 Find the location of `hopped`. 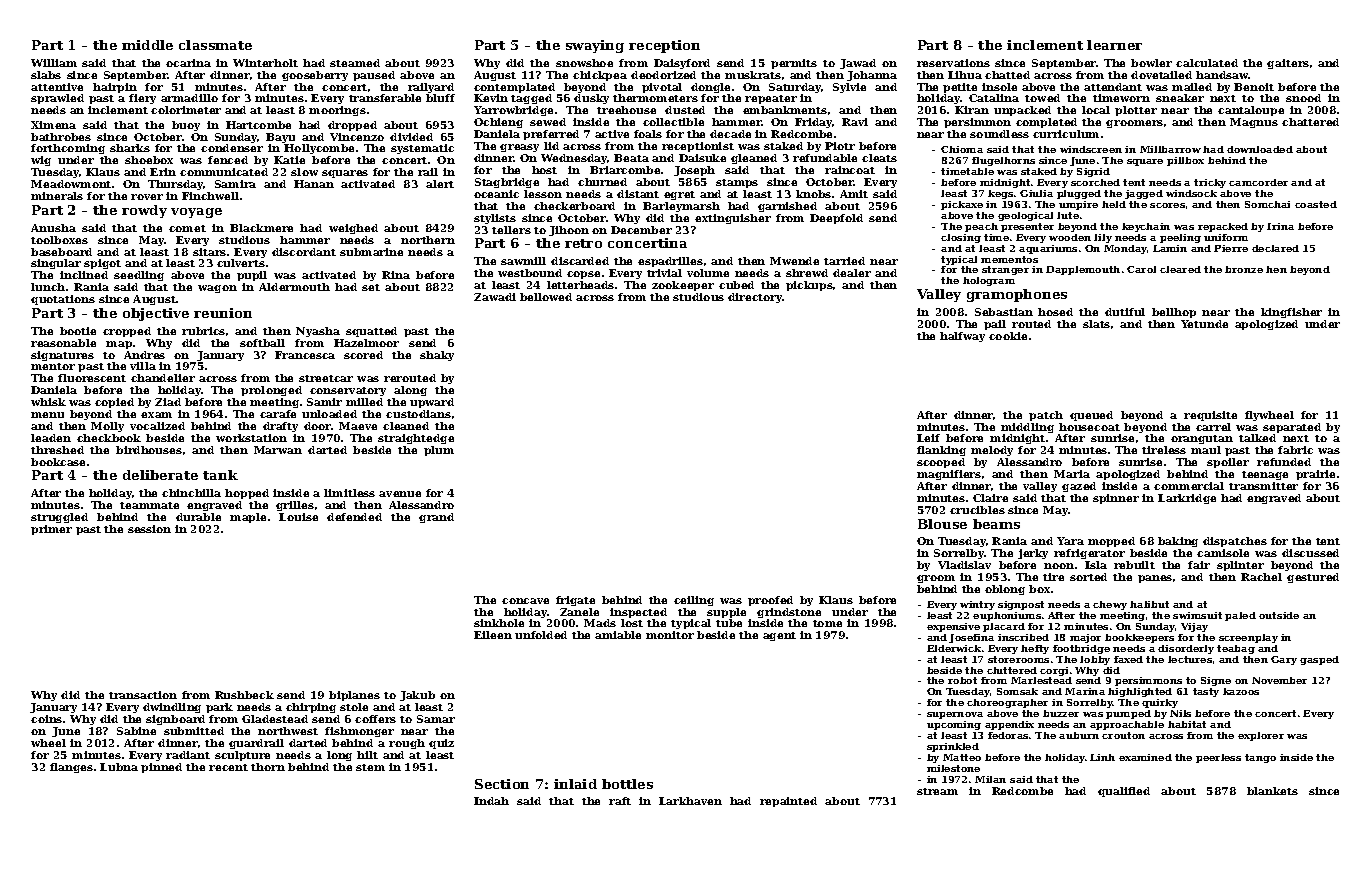

hopped is located at coordinates (247, 494).
